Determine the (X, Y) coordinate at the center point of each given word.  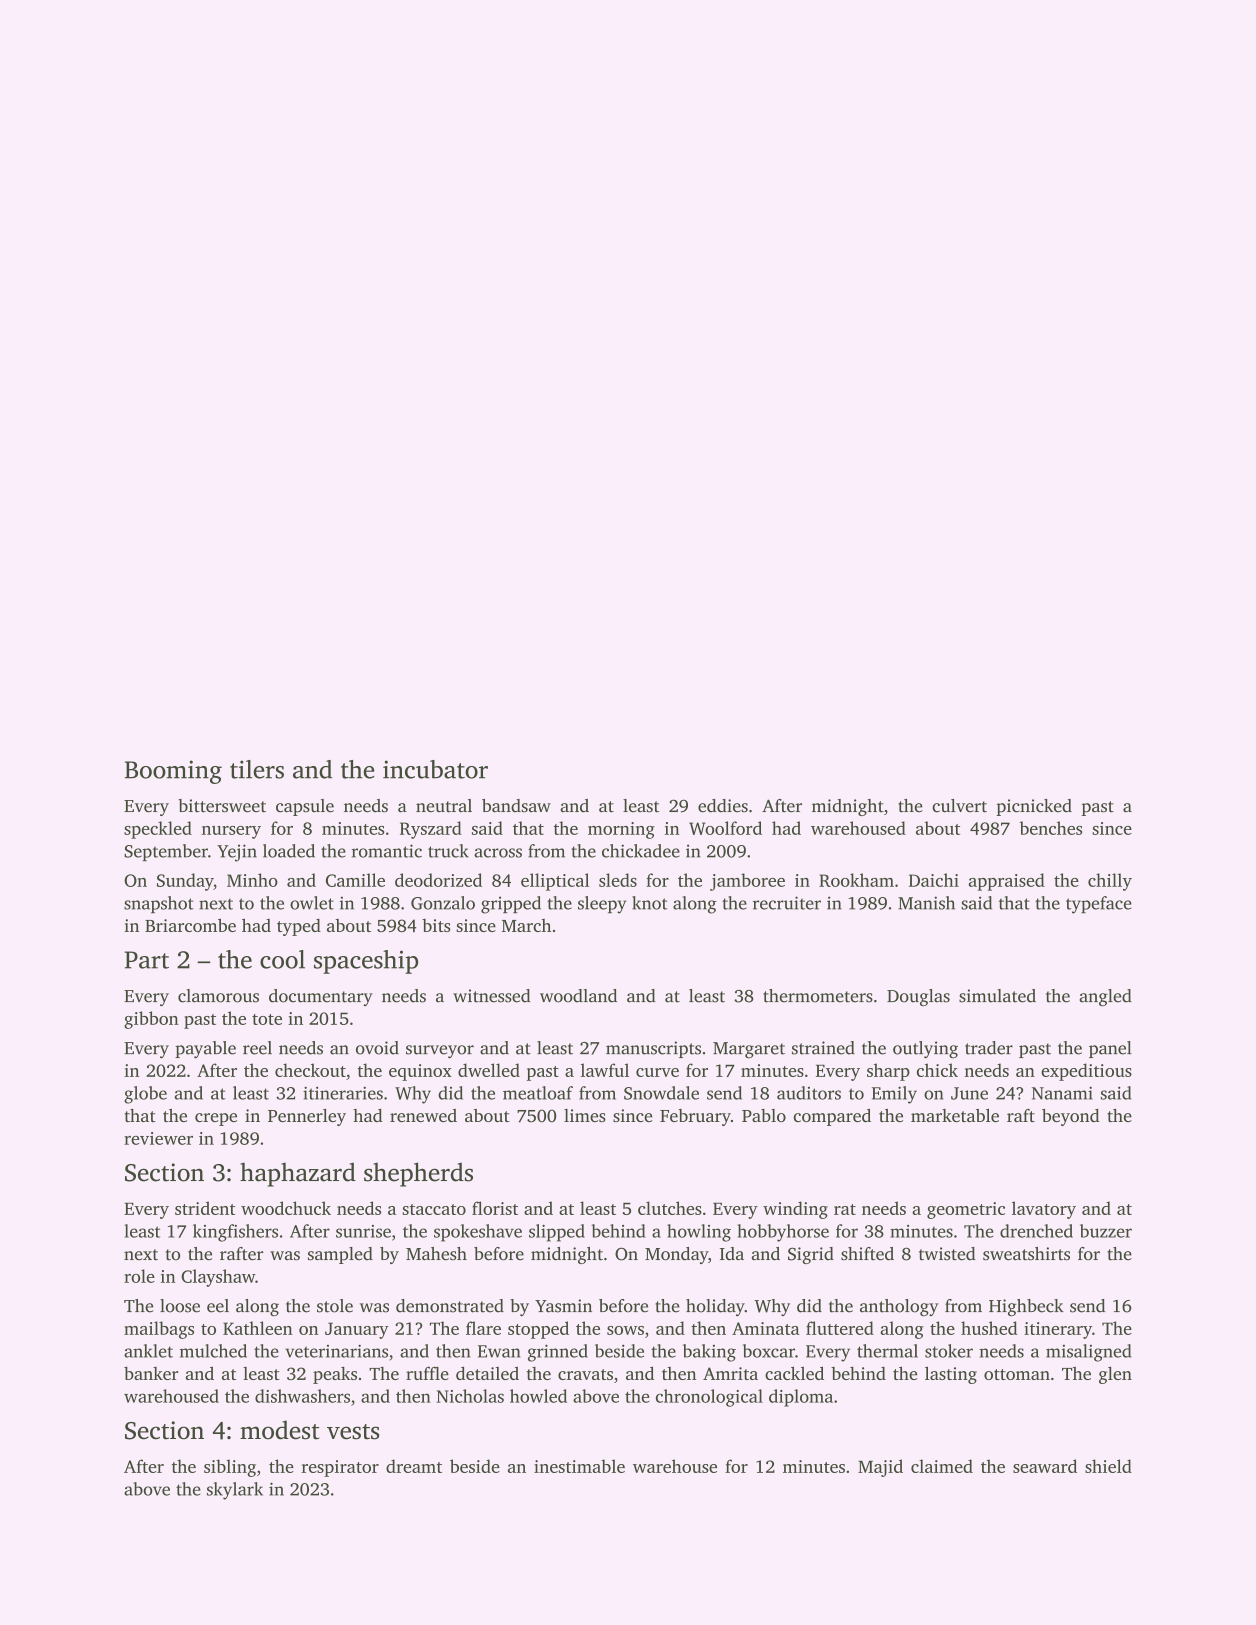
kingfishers (235, 1233)
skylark (235, 1491)
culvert (959, 806)
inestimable (579, 1466)
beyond (1071, 1117)
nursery (231, 832)
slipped (557, 1233)
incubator (435, 769)
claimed (942, 1466)
